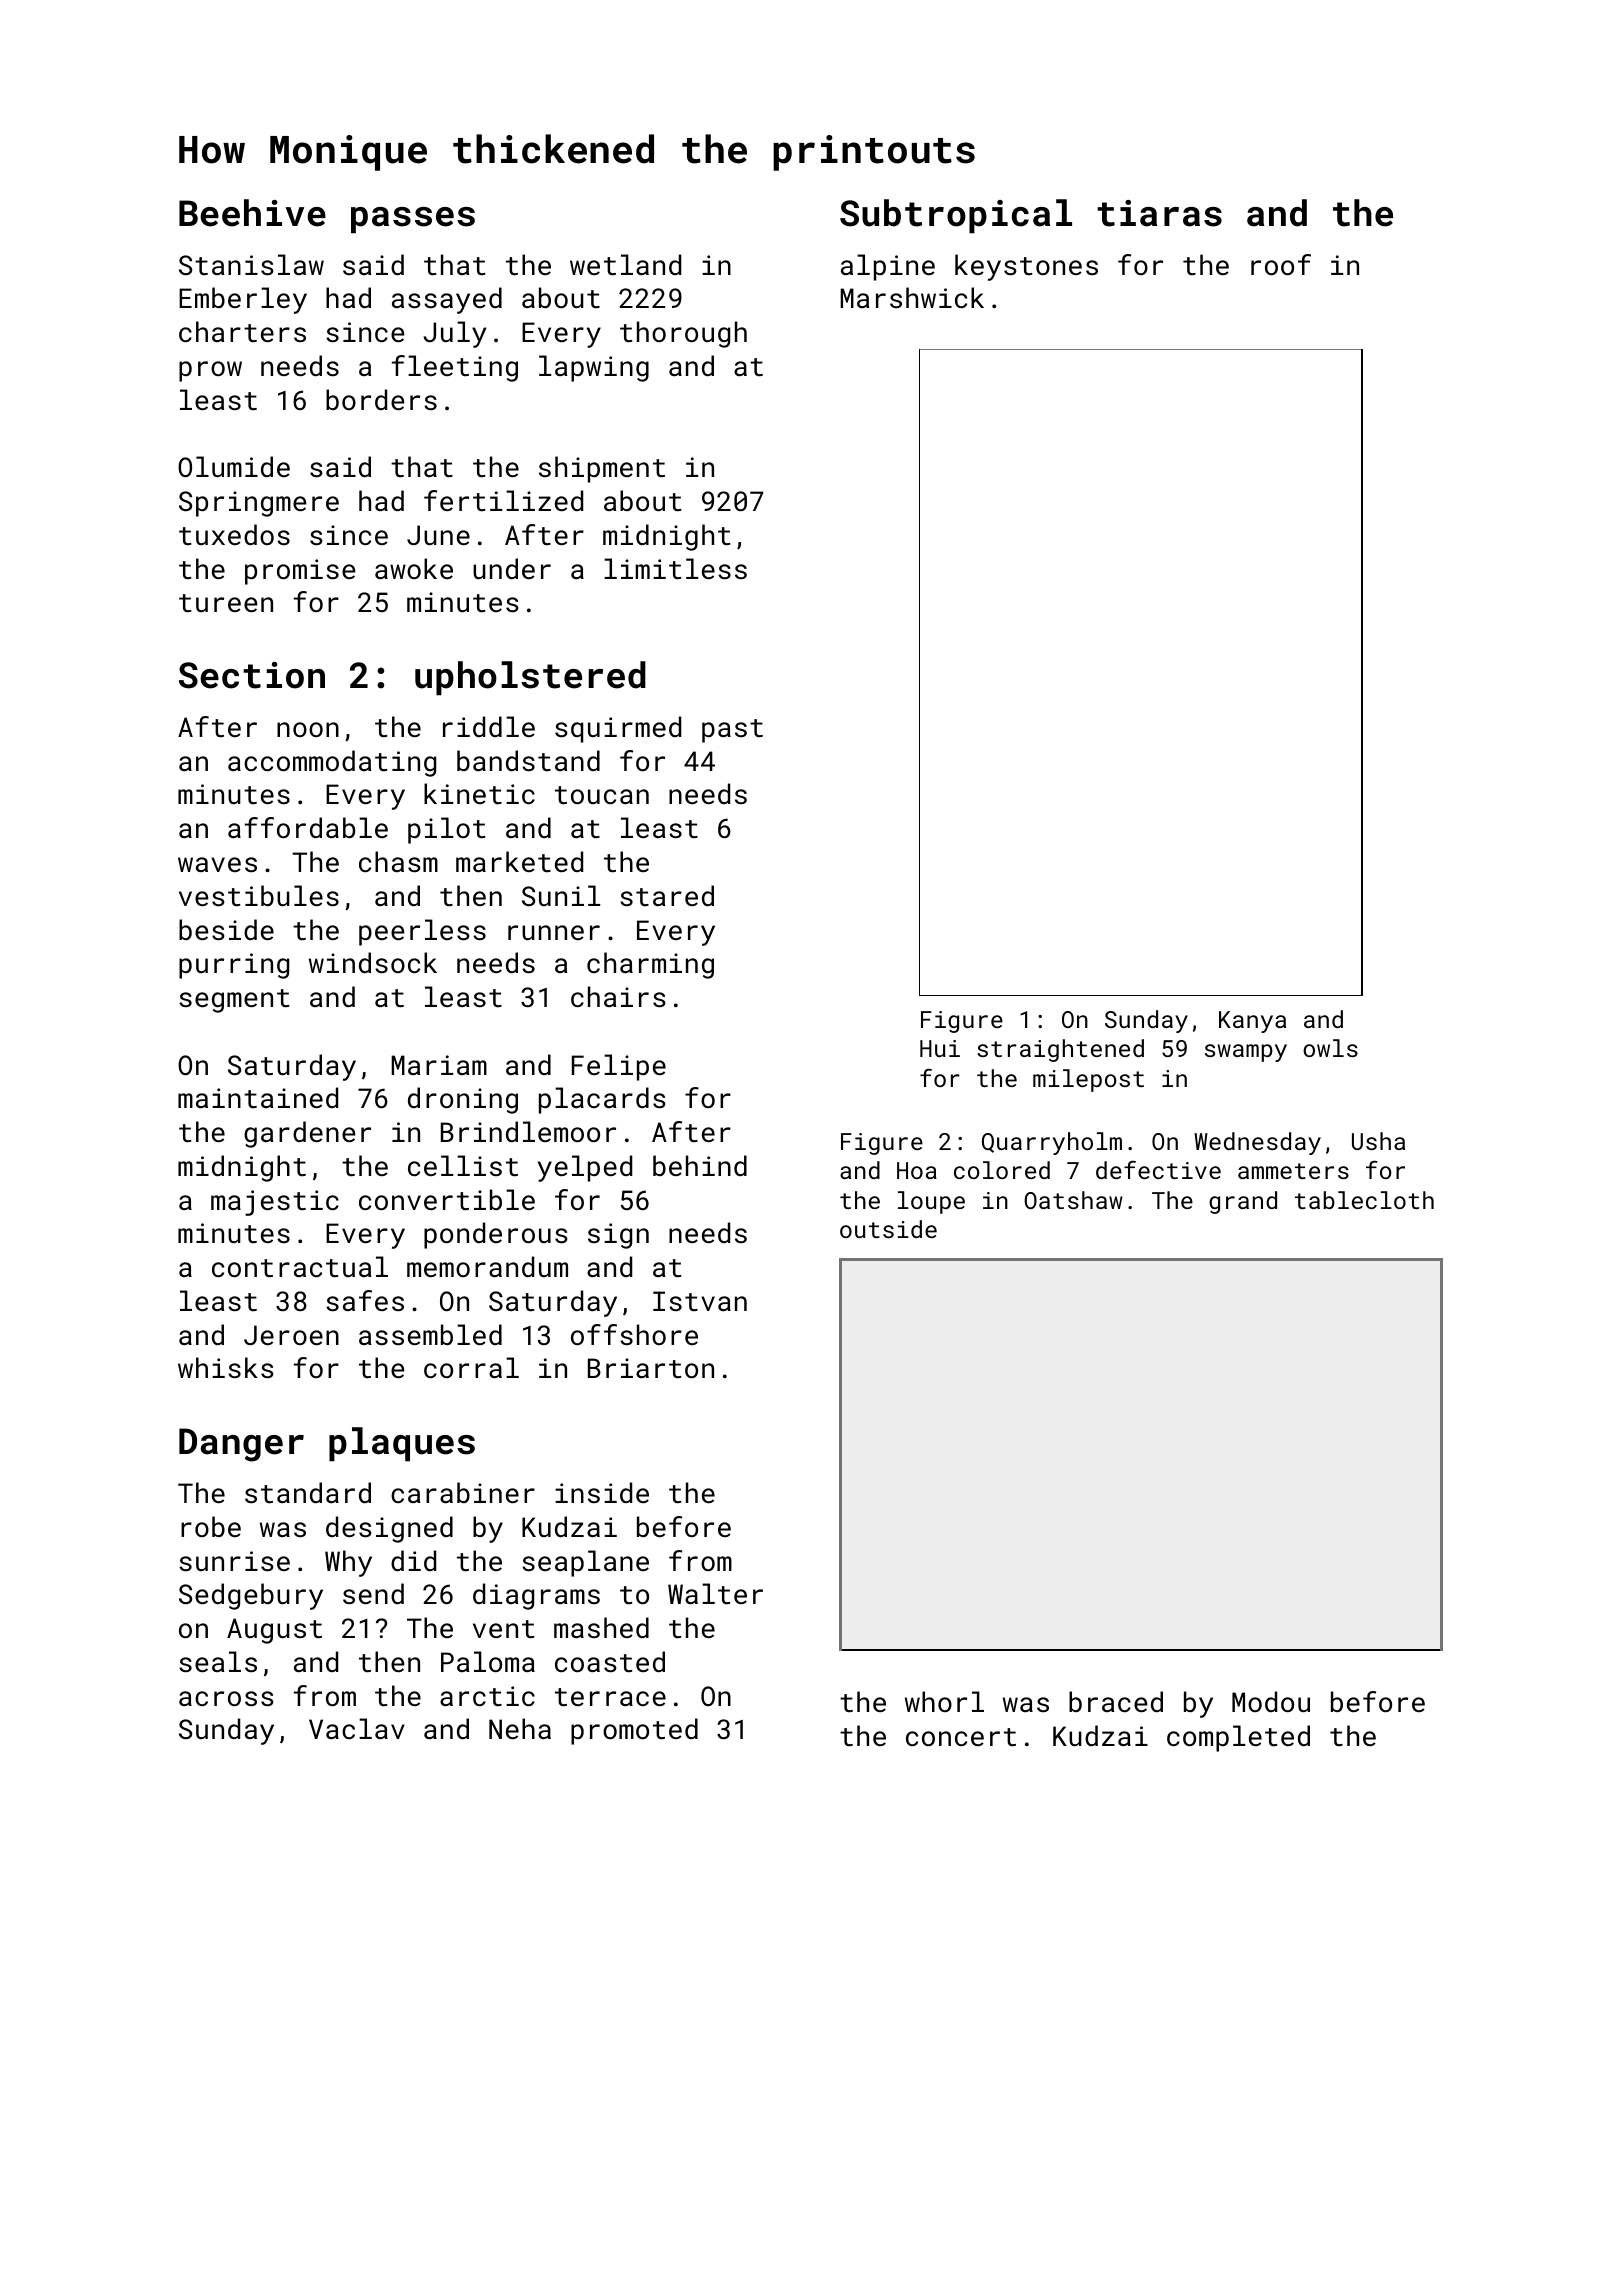 The width and height of the document is (1620, 2292). What do you see at coordinates (1238, 1738) in the document?
I see `completed` at bounding box center [1238, 1738].
